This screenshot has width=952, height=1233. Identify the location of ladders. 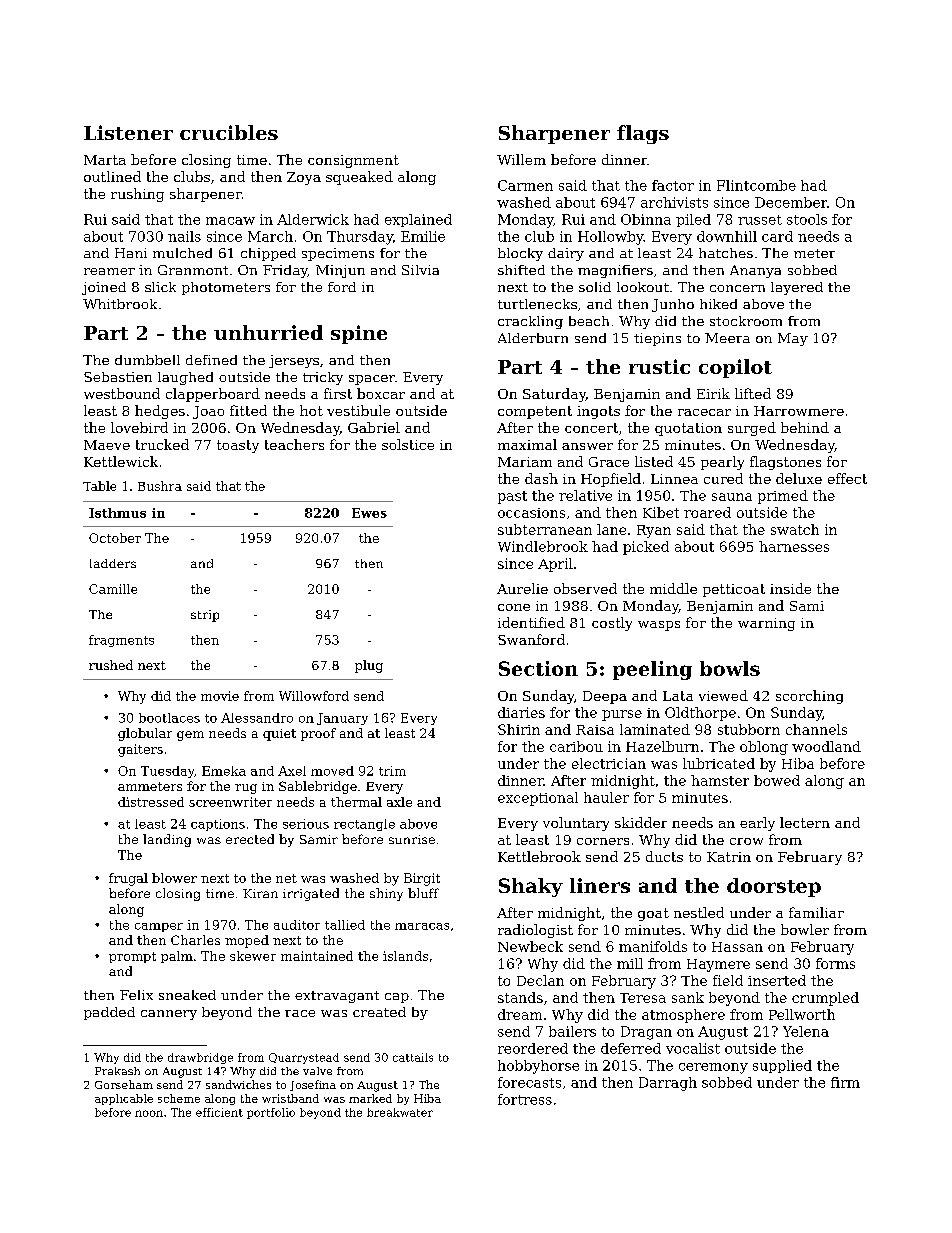
(113, 563).
